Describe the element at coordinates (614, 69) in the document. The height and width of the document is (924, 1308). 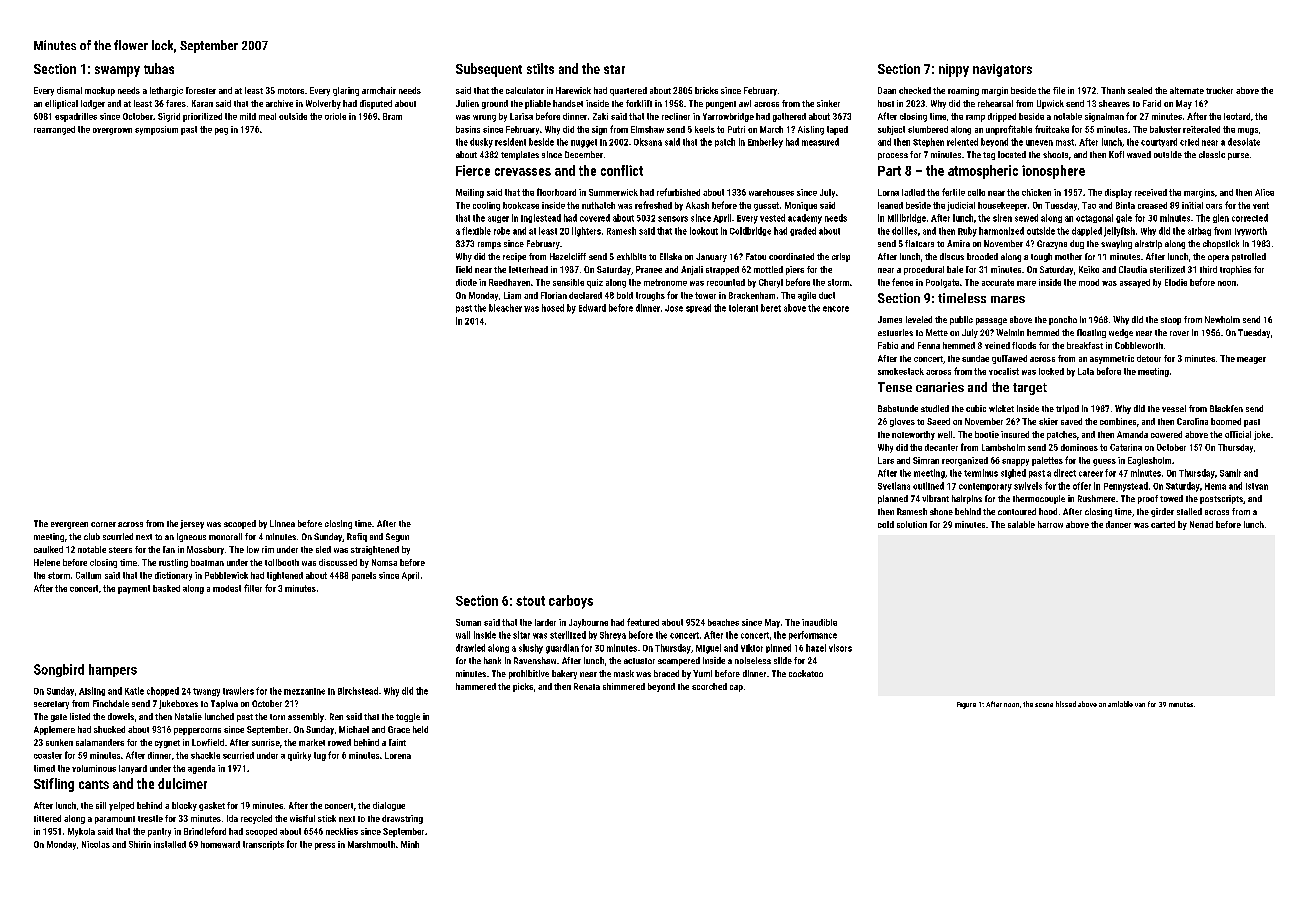
I see `star` at that location.
